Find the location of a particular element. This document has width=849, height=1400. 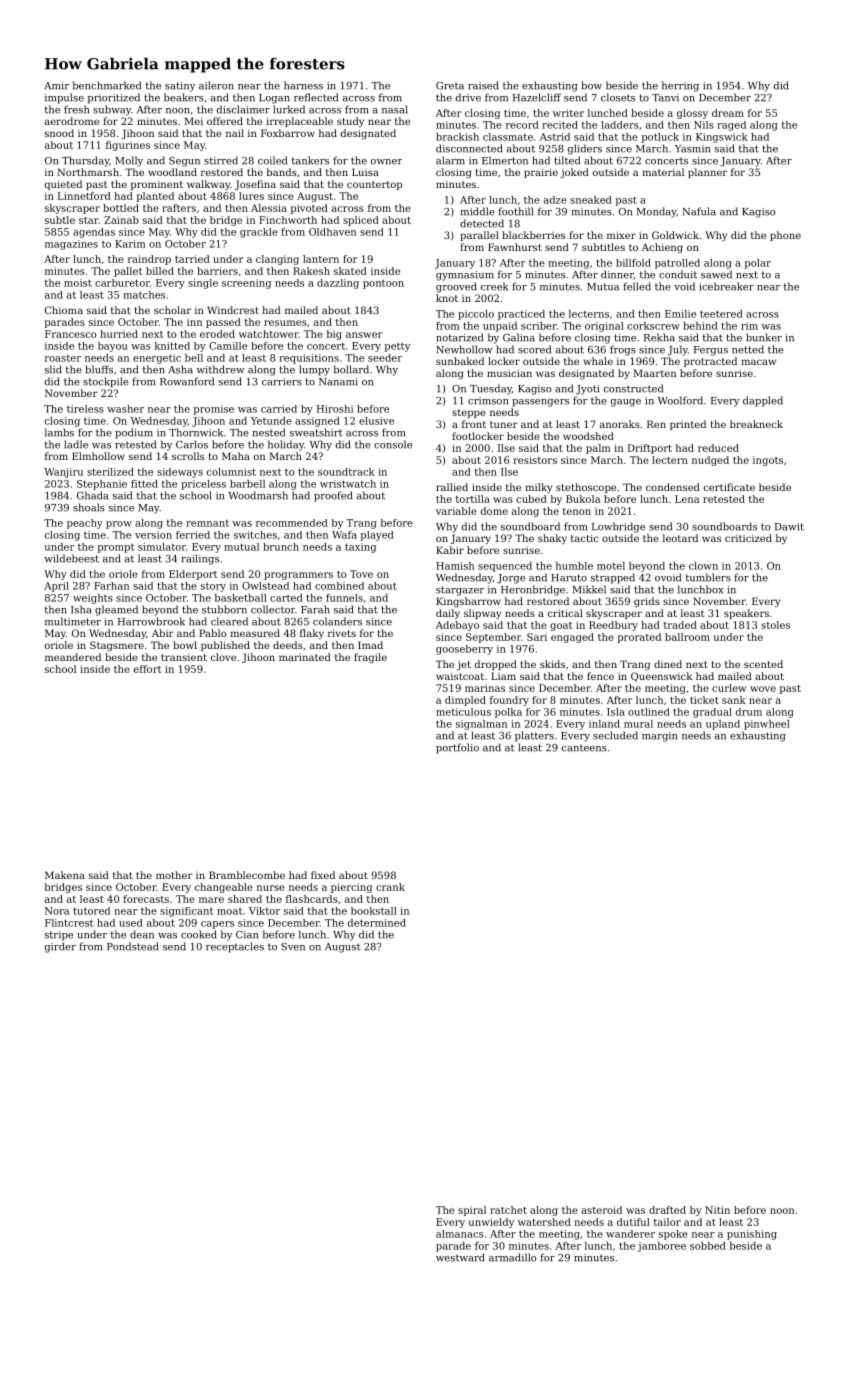

Sven is located at coordinates (293, 947).
